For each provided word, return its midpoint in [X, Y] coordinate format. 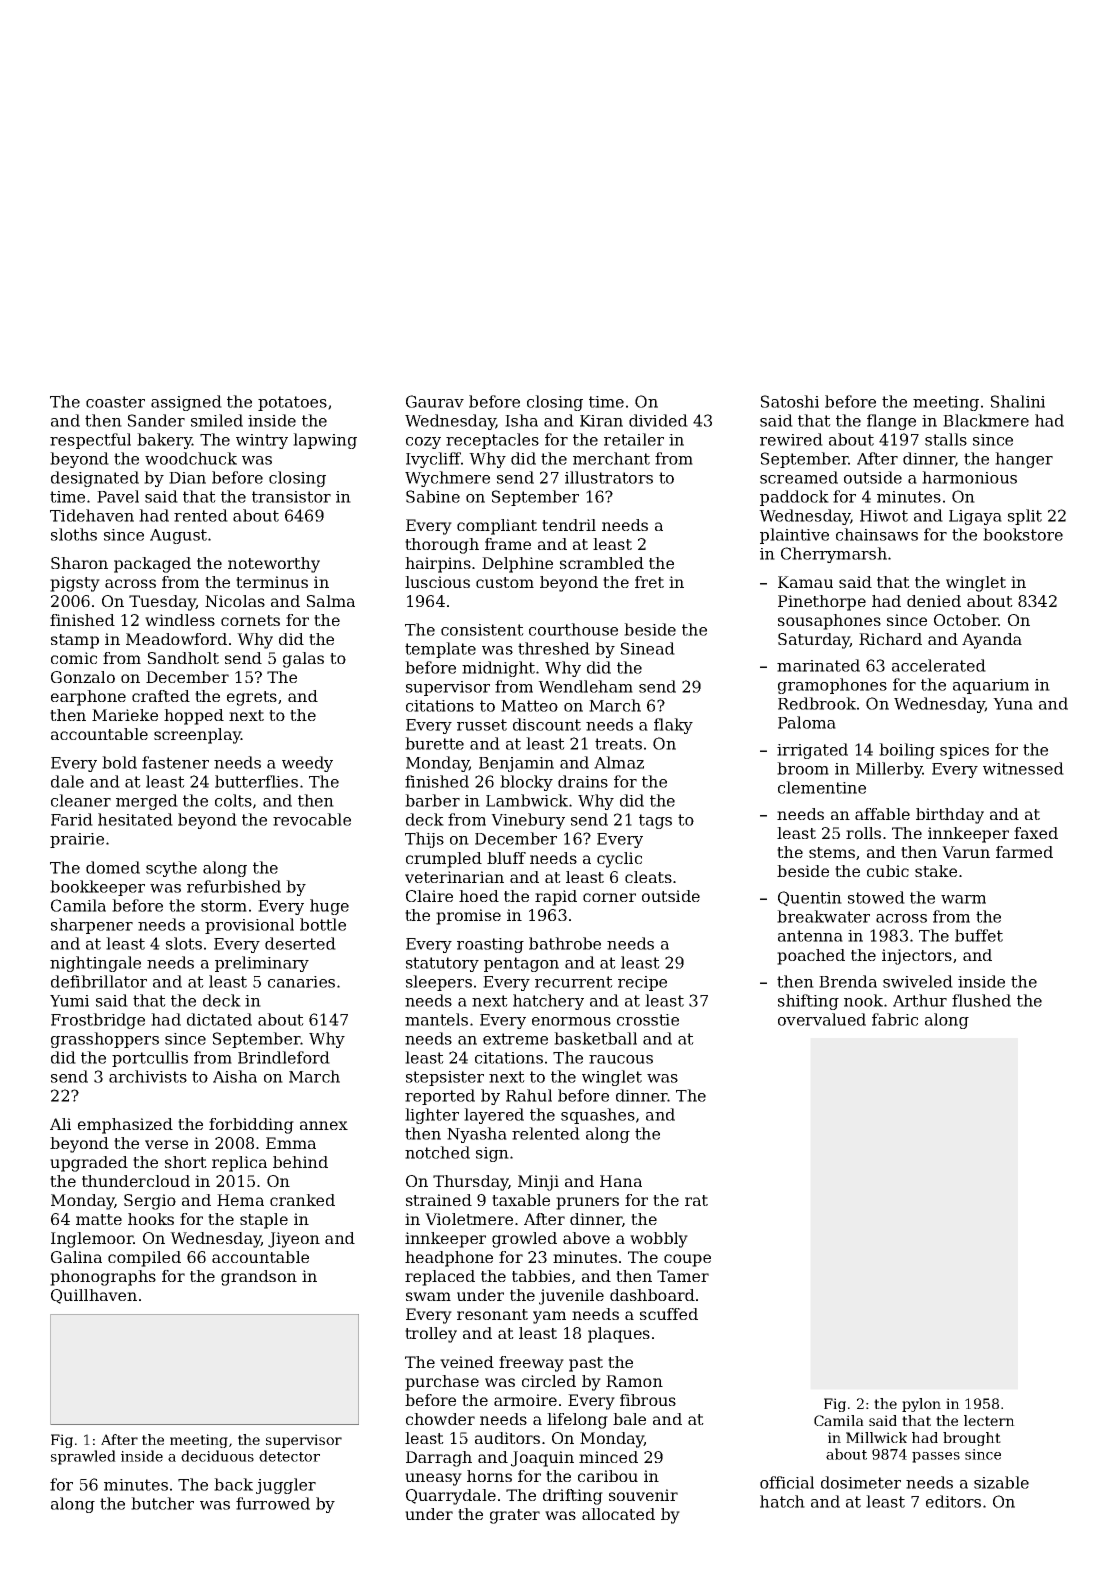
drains [583, 781]
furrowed [273, 1503]
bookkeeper [97, 888]
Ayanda [992, 641]
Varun [966, 852]
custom [505, 582]
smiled [217, 420]
